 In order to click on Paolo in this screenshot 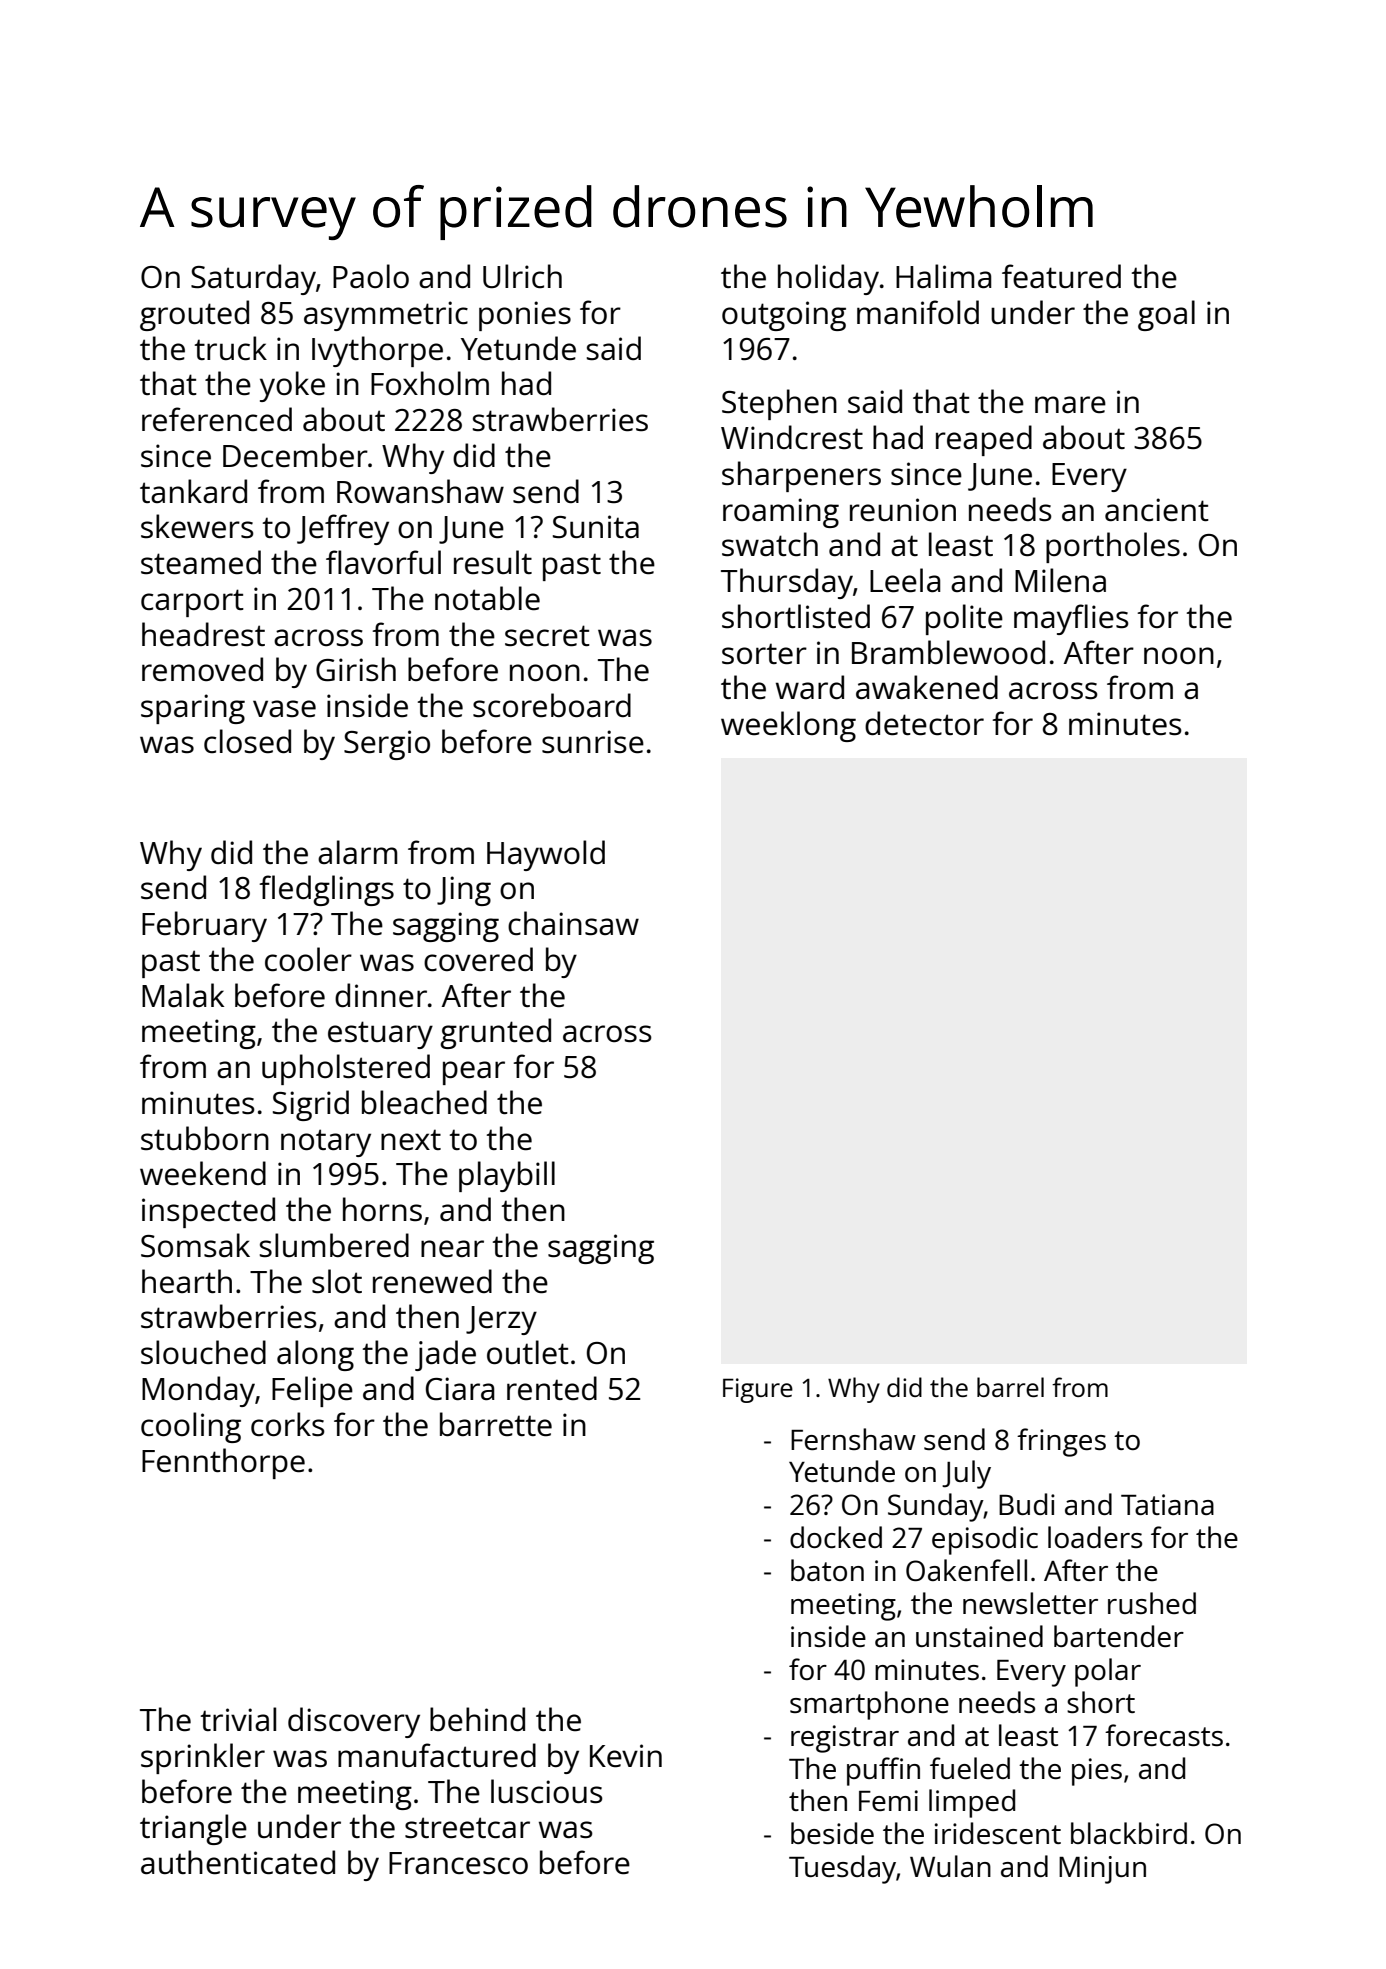, I will do `click(371, 276)`.
